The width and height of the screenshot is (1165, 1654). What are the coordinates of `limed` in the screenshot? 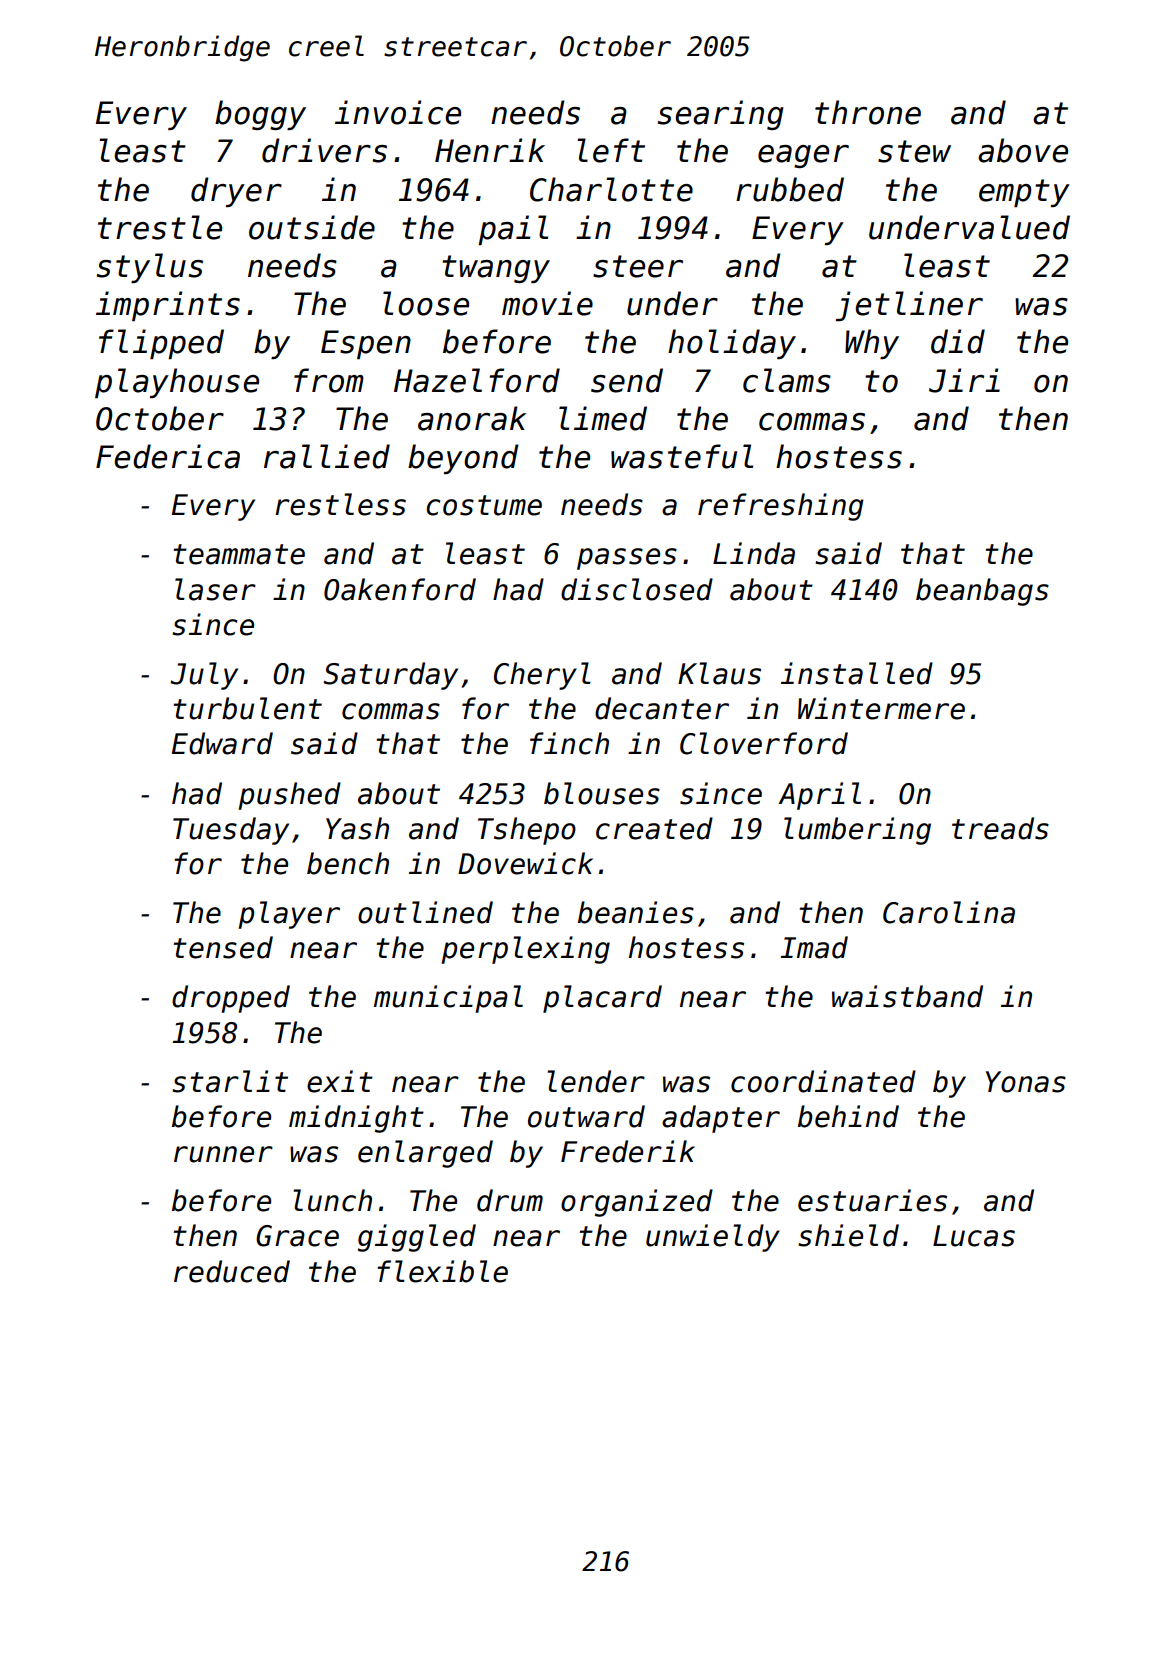 It's located at (603, 418).
